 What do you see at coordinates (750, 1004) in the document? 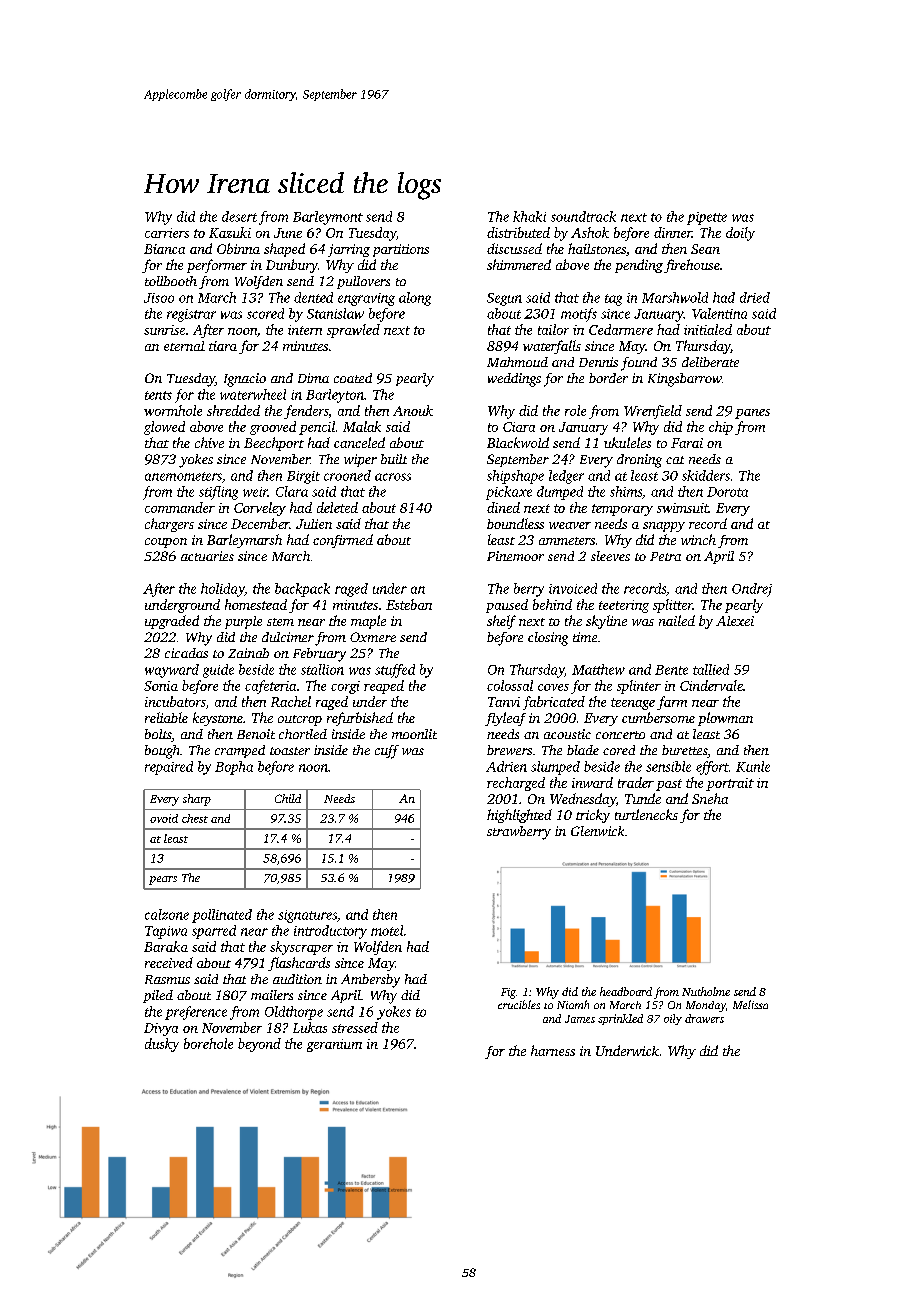
I see `Melissa` at bounding box center [750, 1004].
